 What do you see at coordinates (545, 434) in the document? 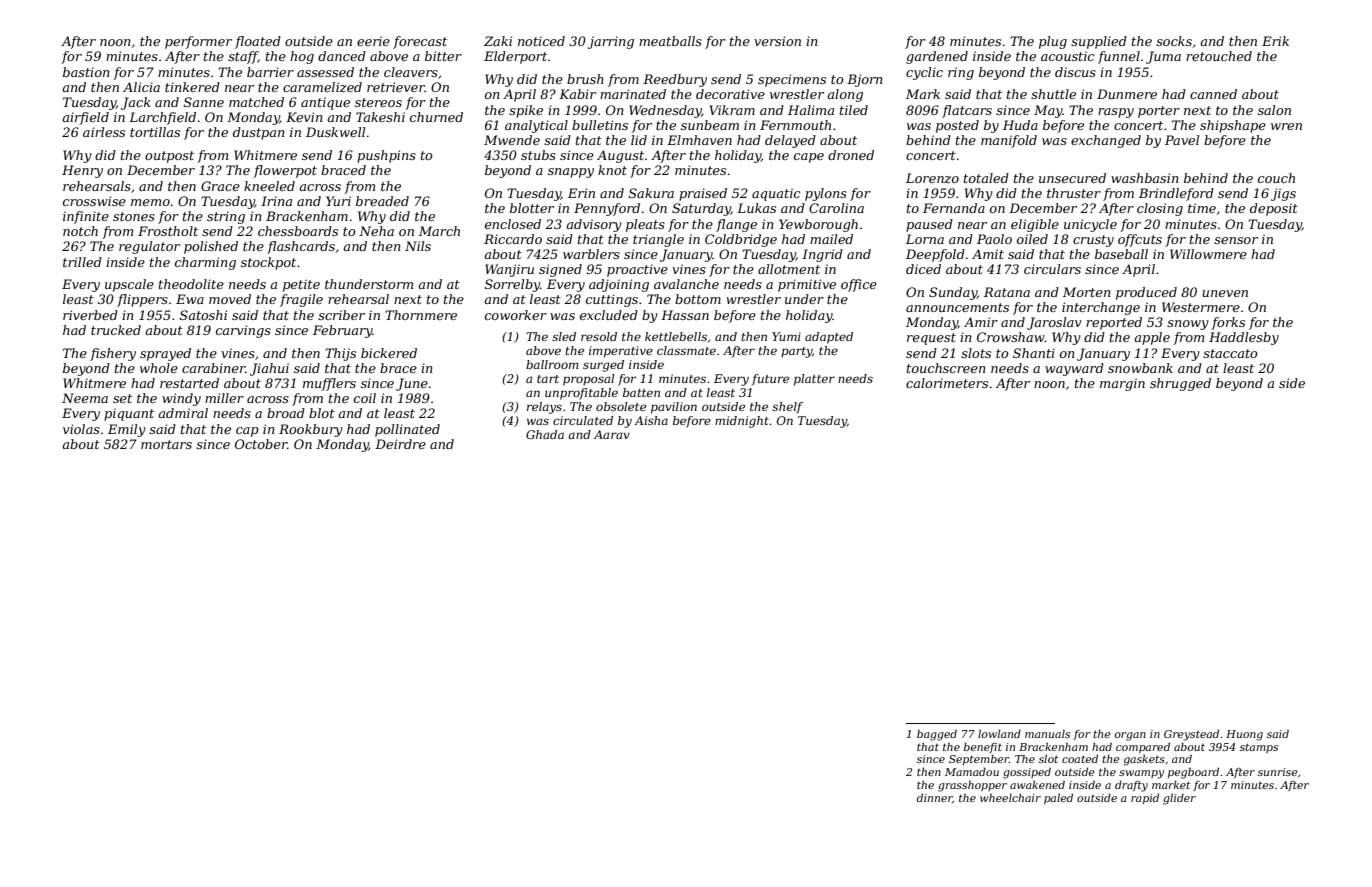
I see `Ghada` at bounding box center [545, 434].
